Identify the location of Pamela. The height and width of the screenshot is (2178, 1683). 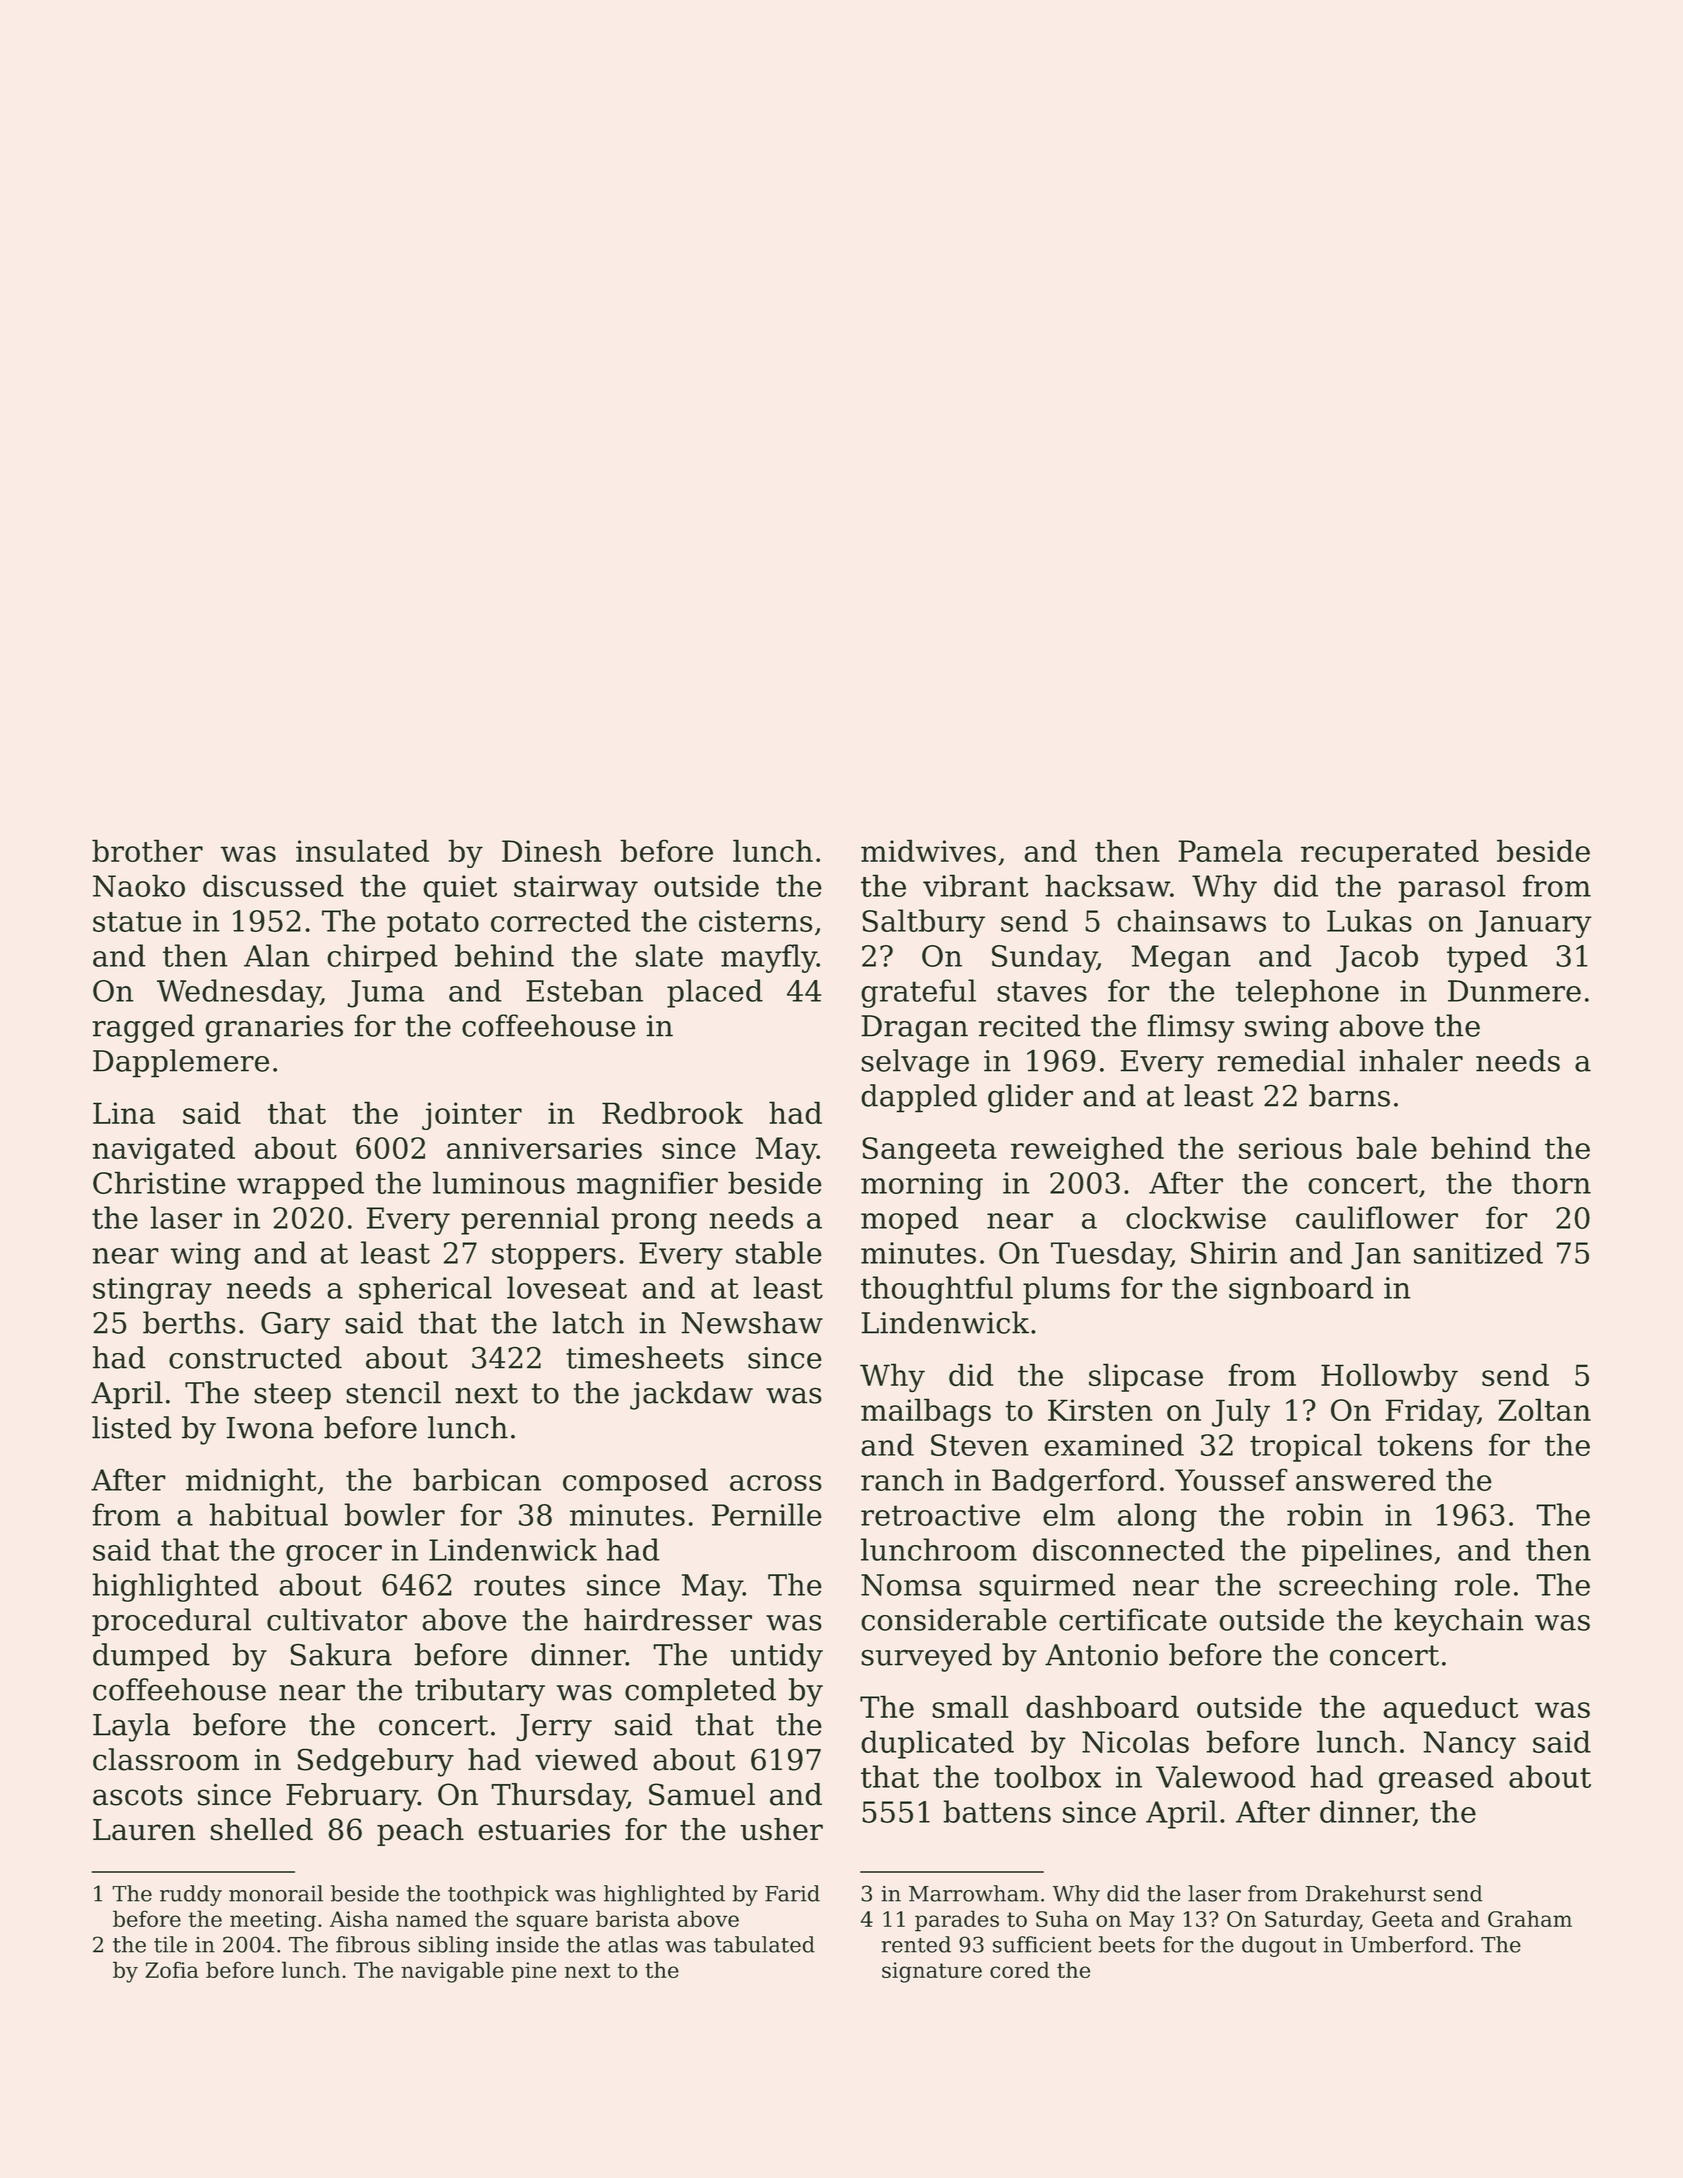
(1230, 850).
